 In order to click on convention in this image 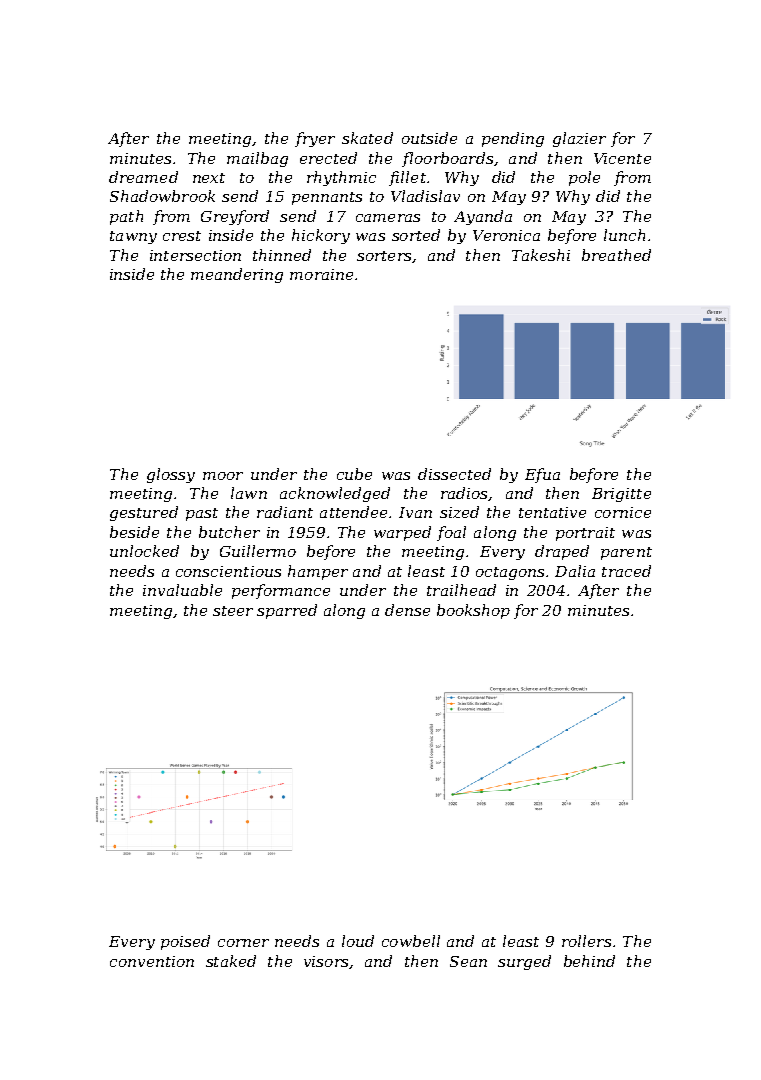, I will do `click(152, 961)`.
